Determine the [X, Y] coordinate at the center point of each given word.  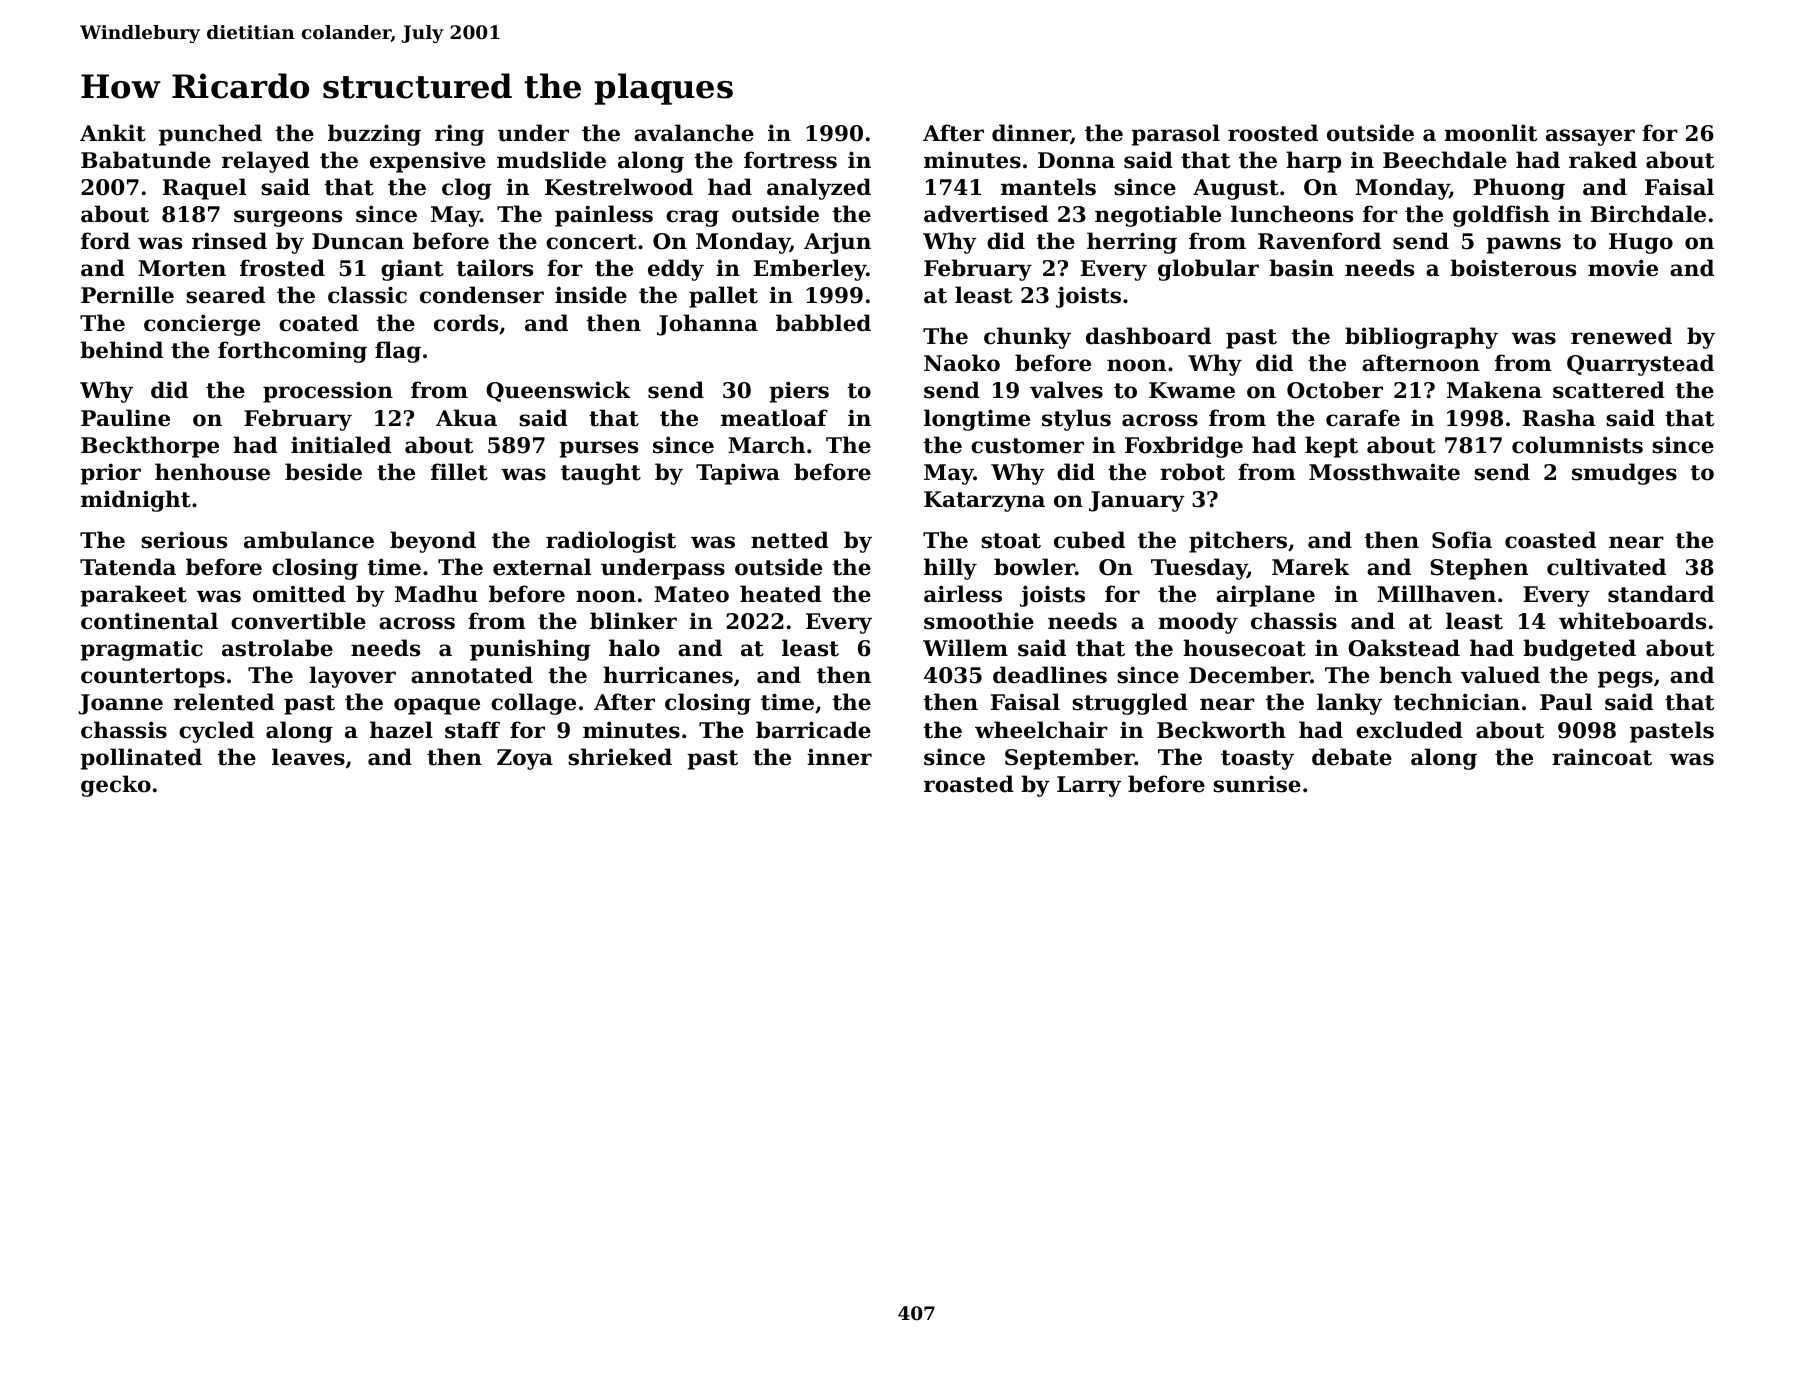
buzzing [374, 135]
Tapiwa [738, 474]
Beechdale [1445, 160]
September [1070, 759]
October [1335, 390]
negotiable [1158, 216]
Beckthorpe [150, 447]
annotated [472, 675]
